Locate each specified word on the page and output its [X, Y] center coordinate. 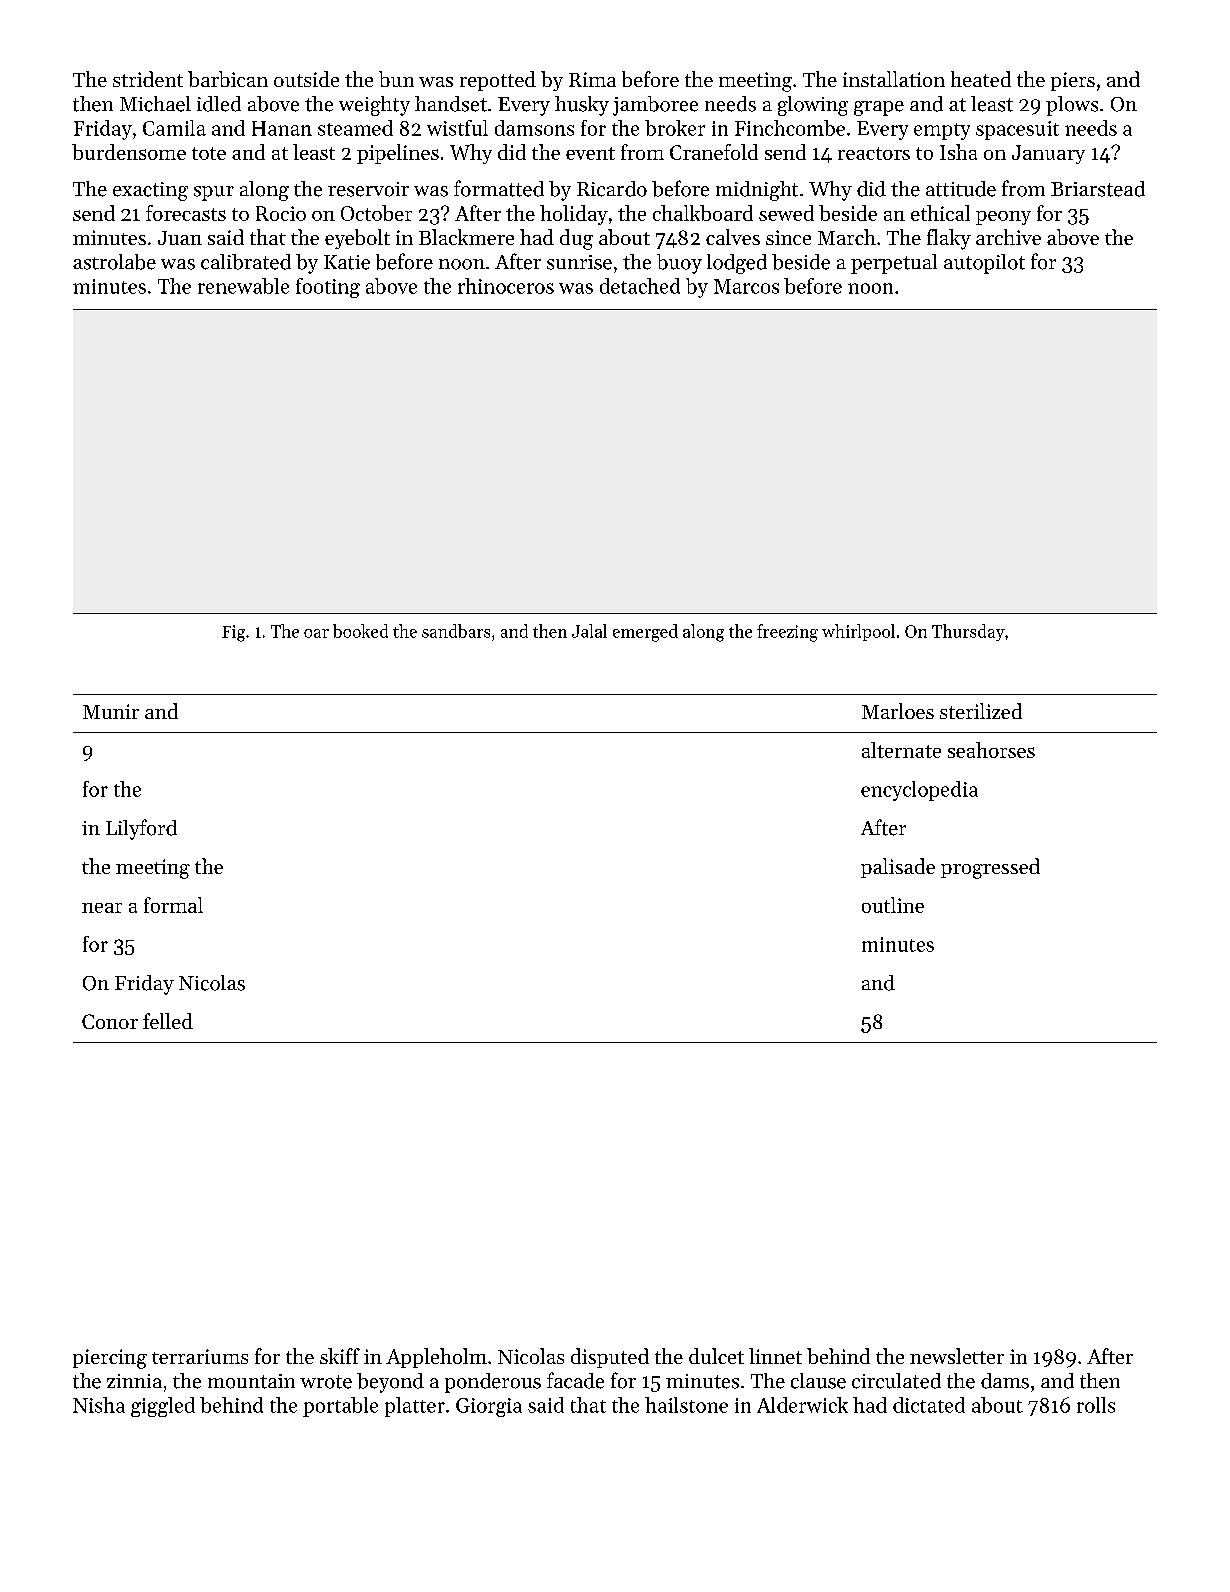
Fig [233, 633]
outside [306, 79]
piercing [110, 1359]
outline [893, 905]
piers [1073, 81]
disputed [610, 1358]
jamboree [655, 106]
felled [168, 1021]
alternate [901, 750]
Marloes [898, 711]
